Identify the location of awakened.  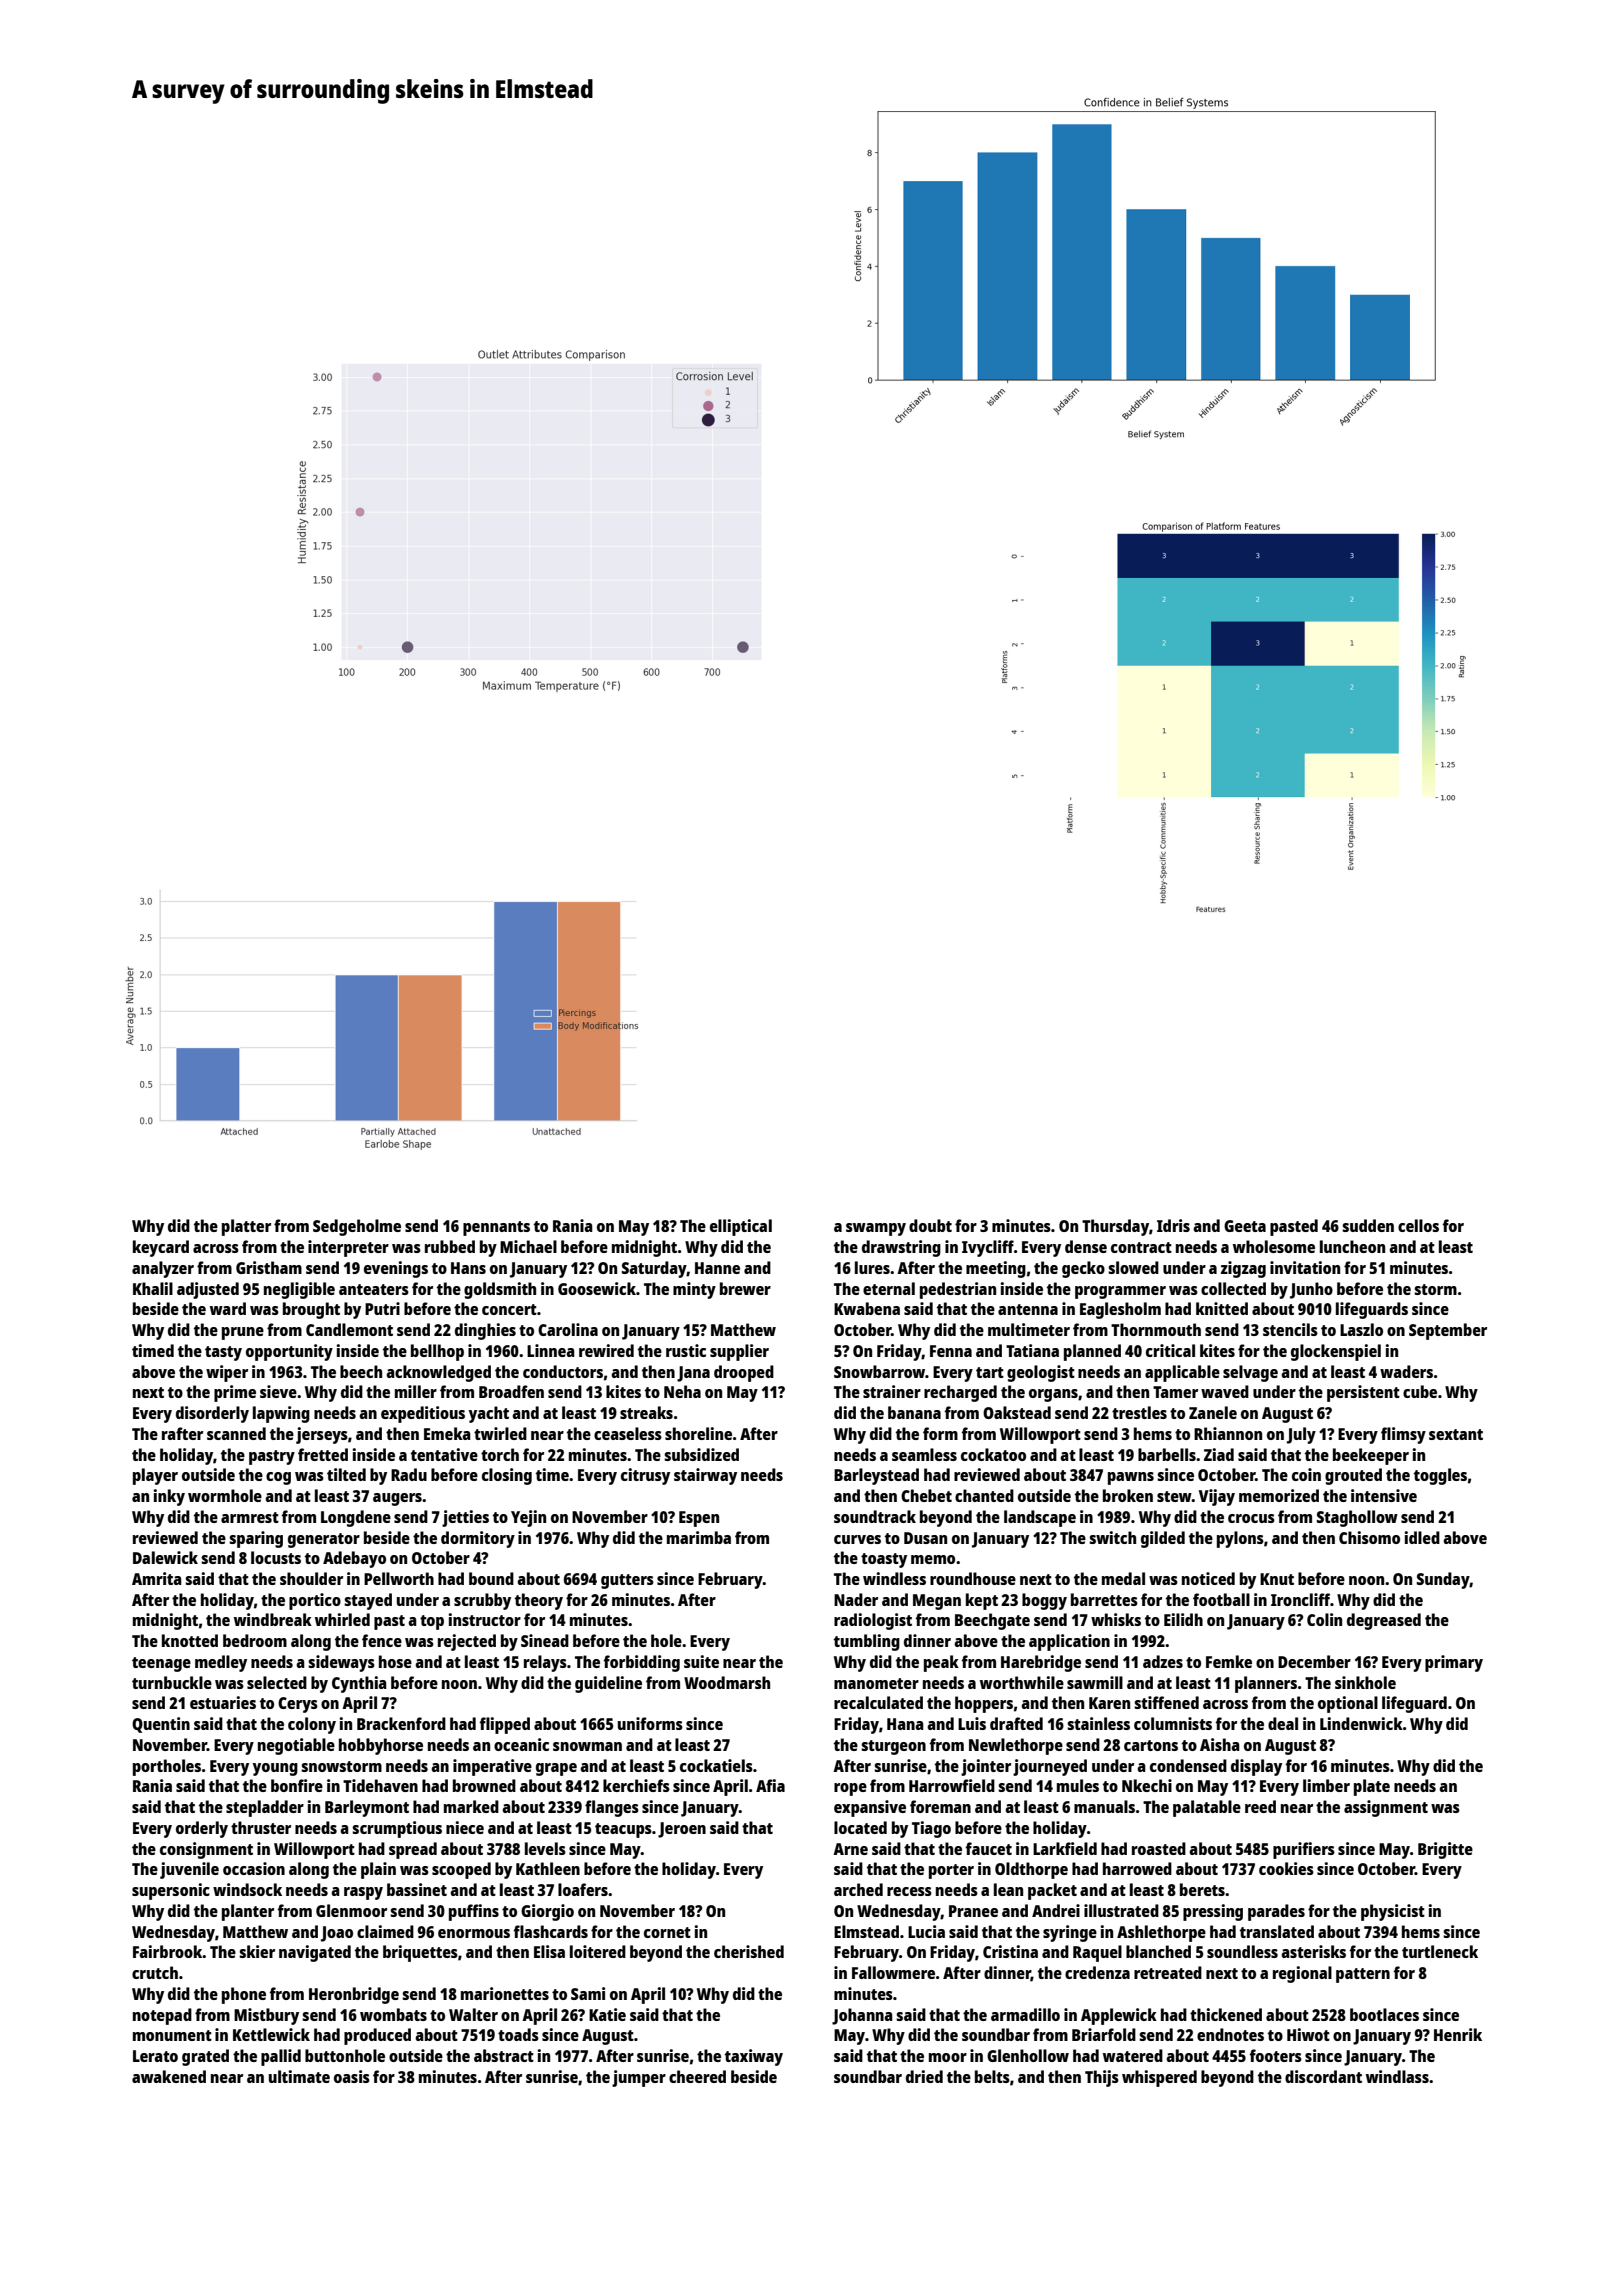
(169, 2076).
